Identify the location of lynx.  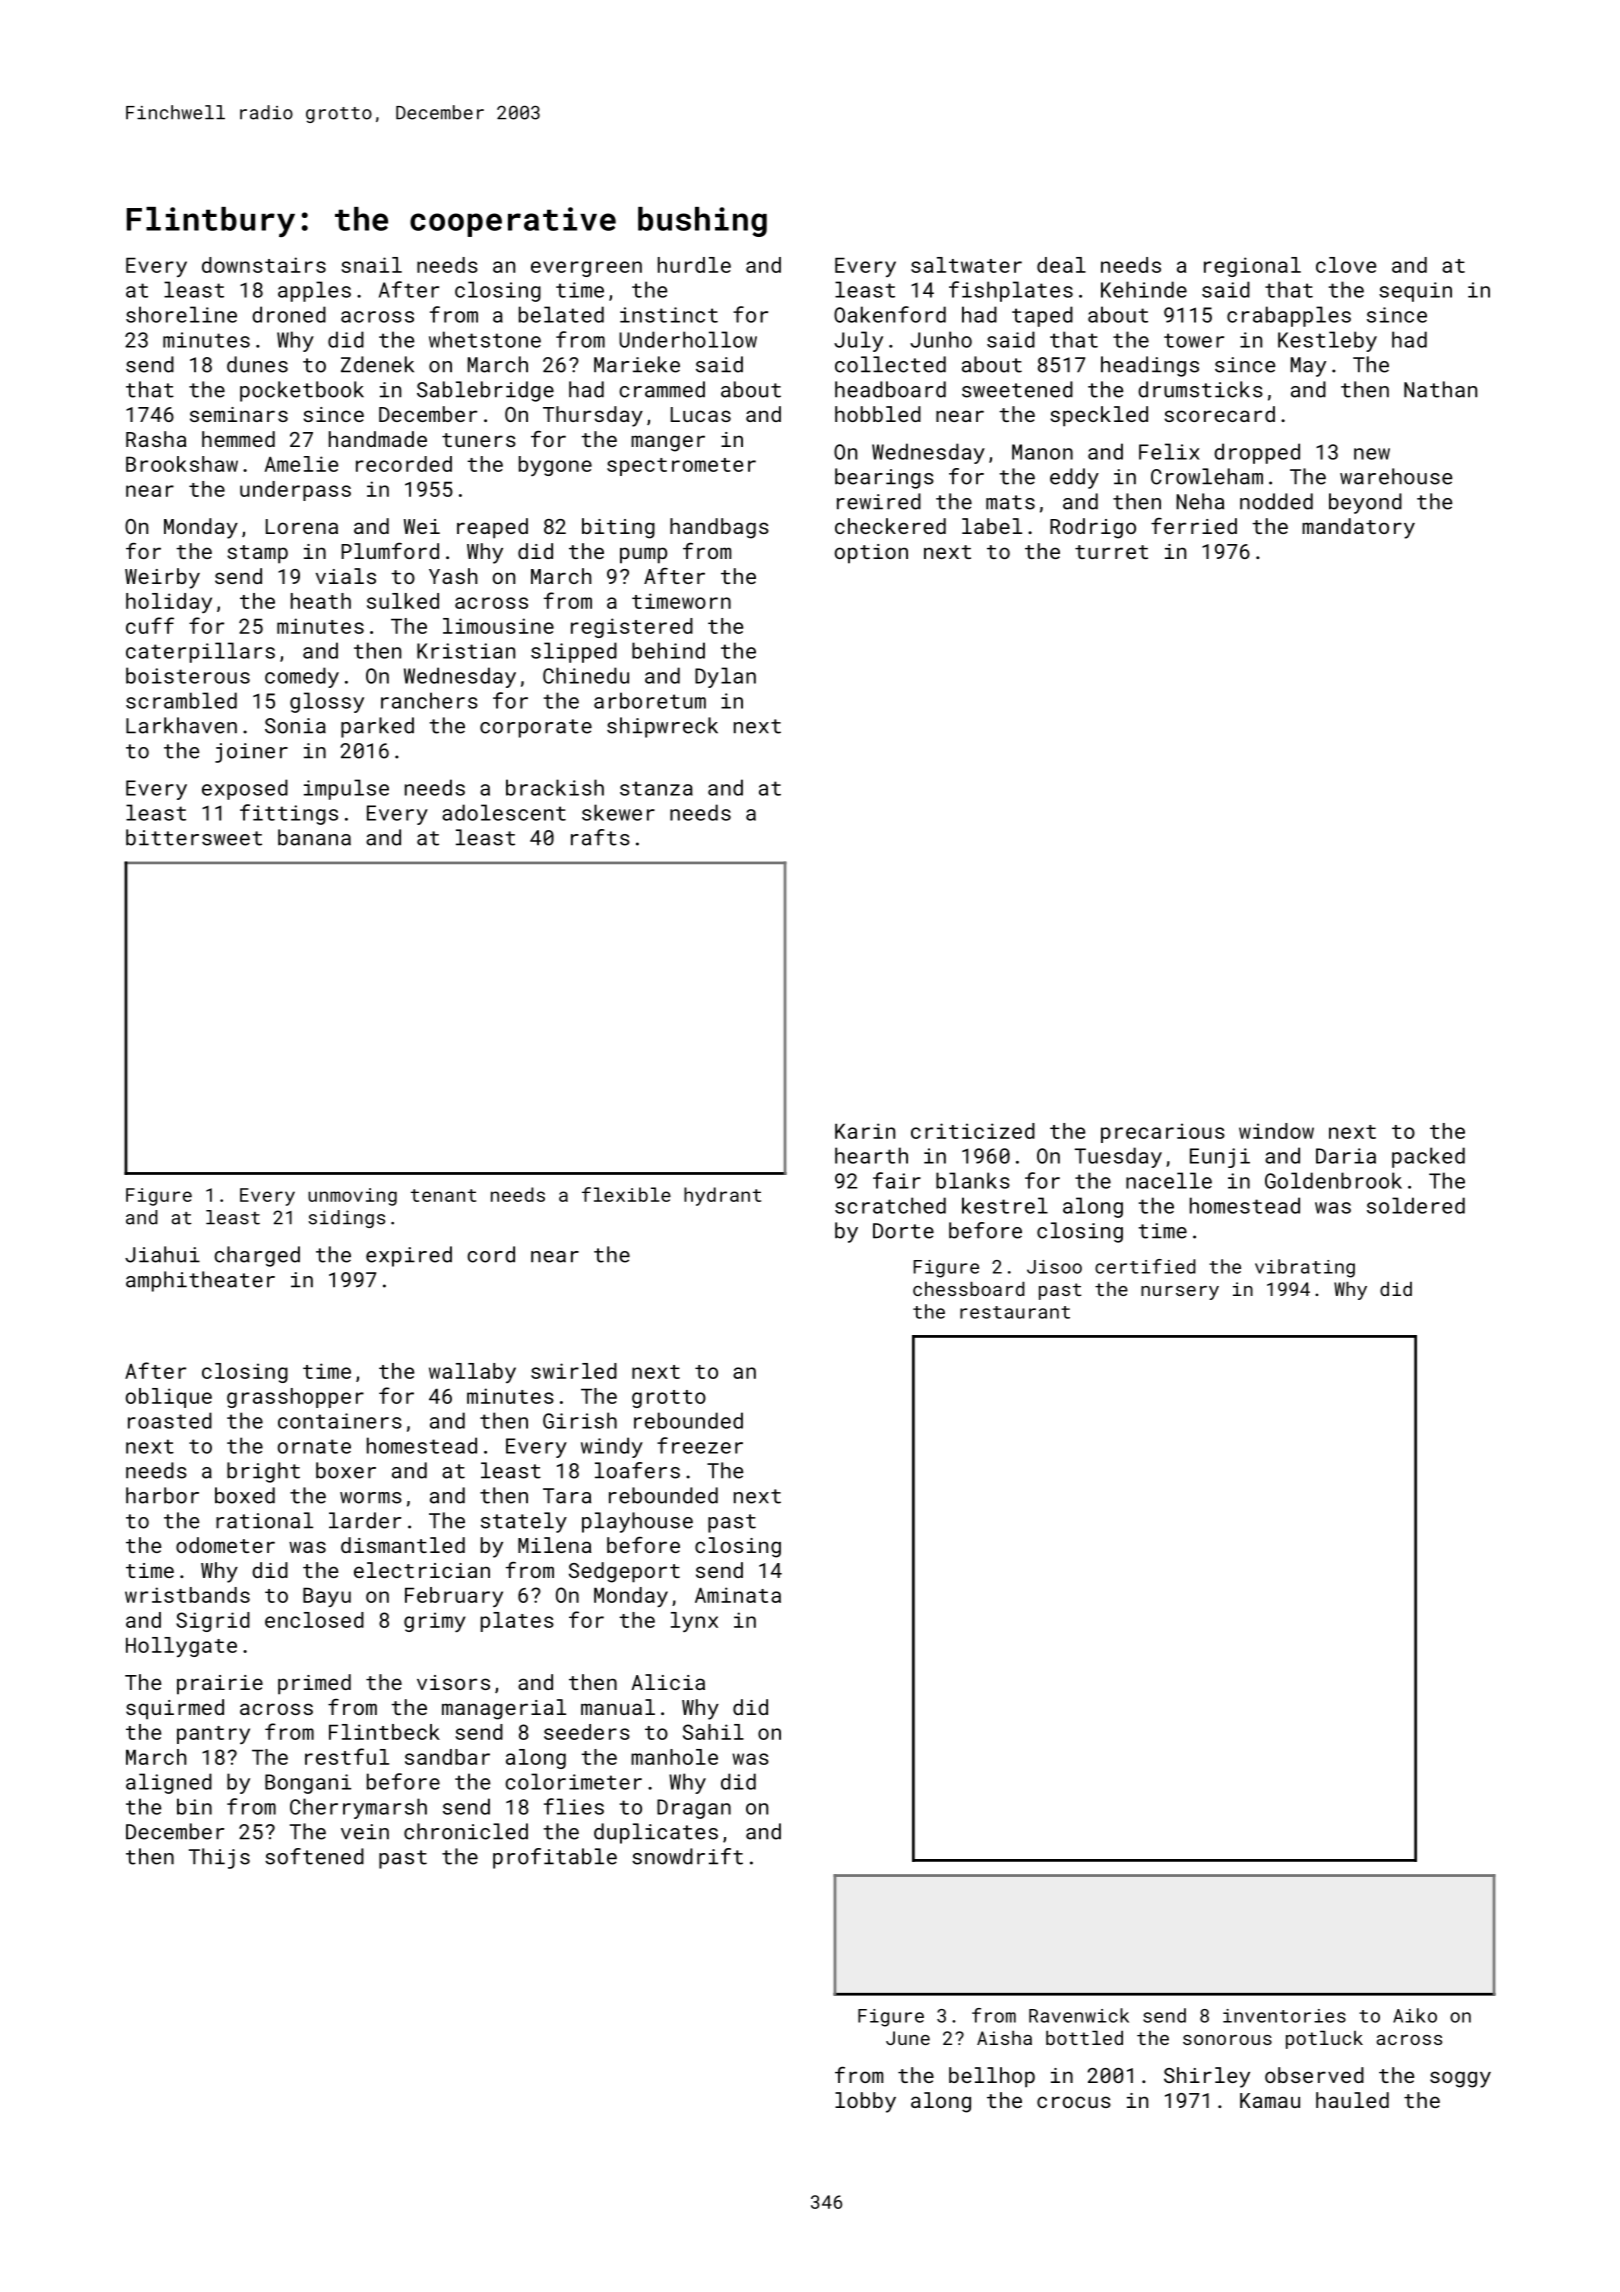
(694, 1622).
